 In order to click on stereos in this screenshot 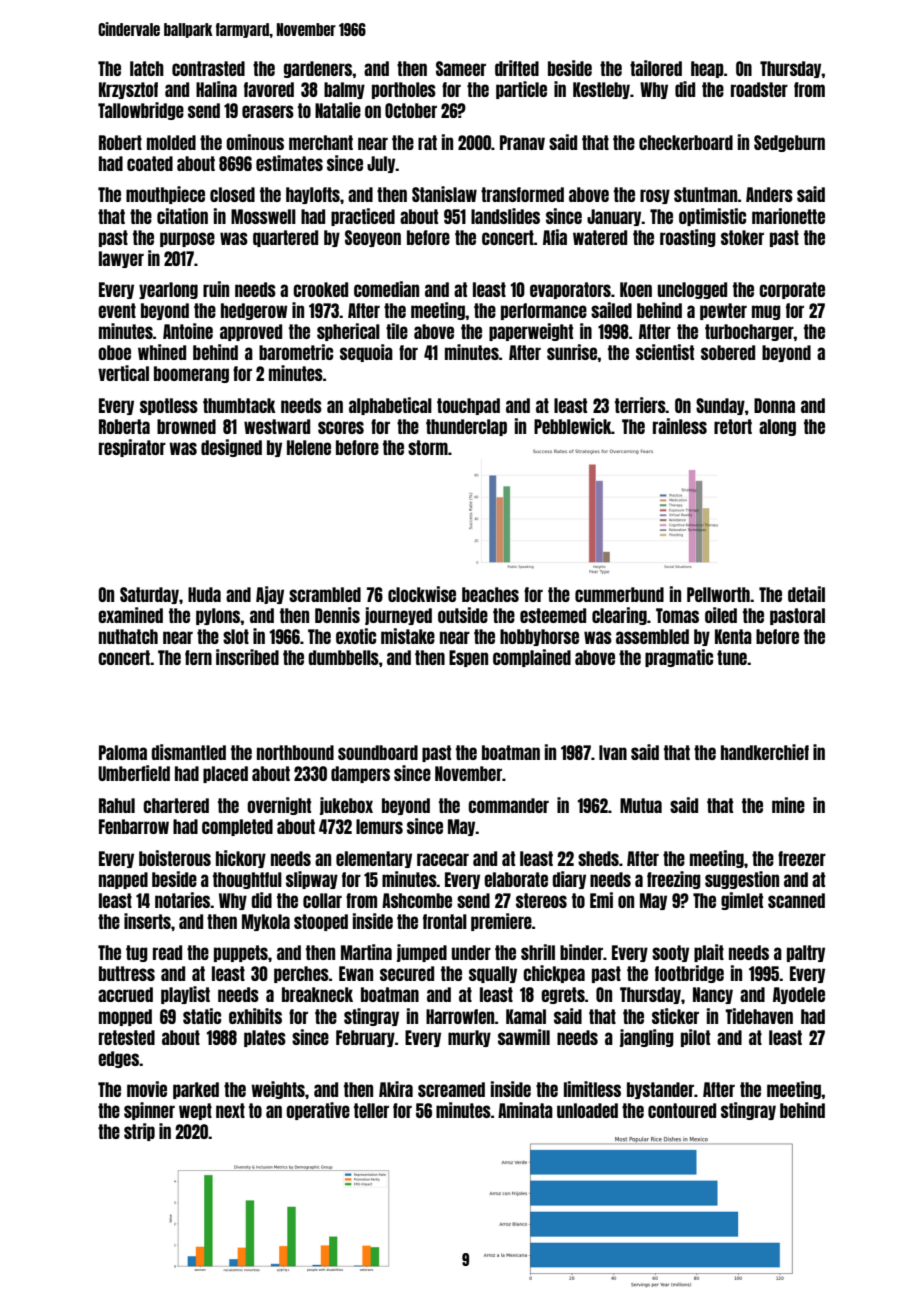, I will do `click(541, 900)`.
